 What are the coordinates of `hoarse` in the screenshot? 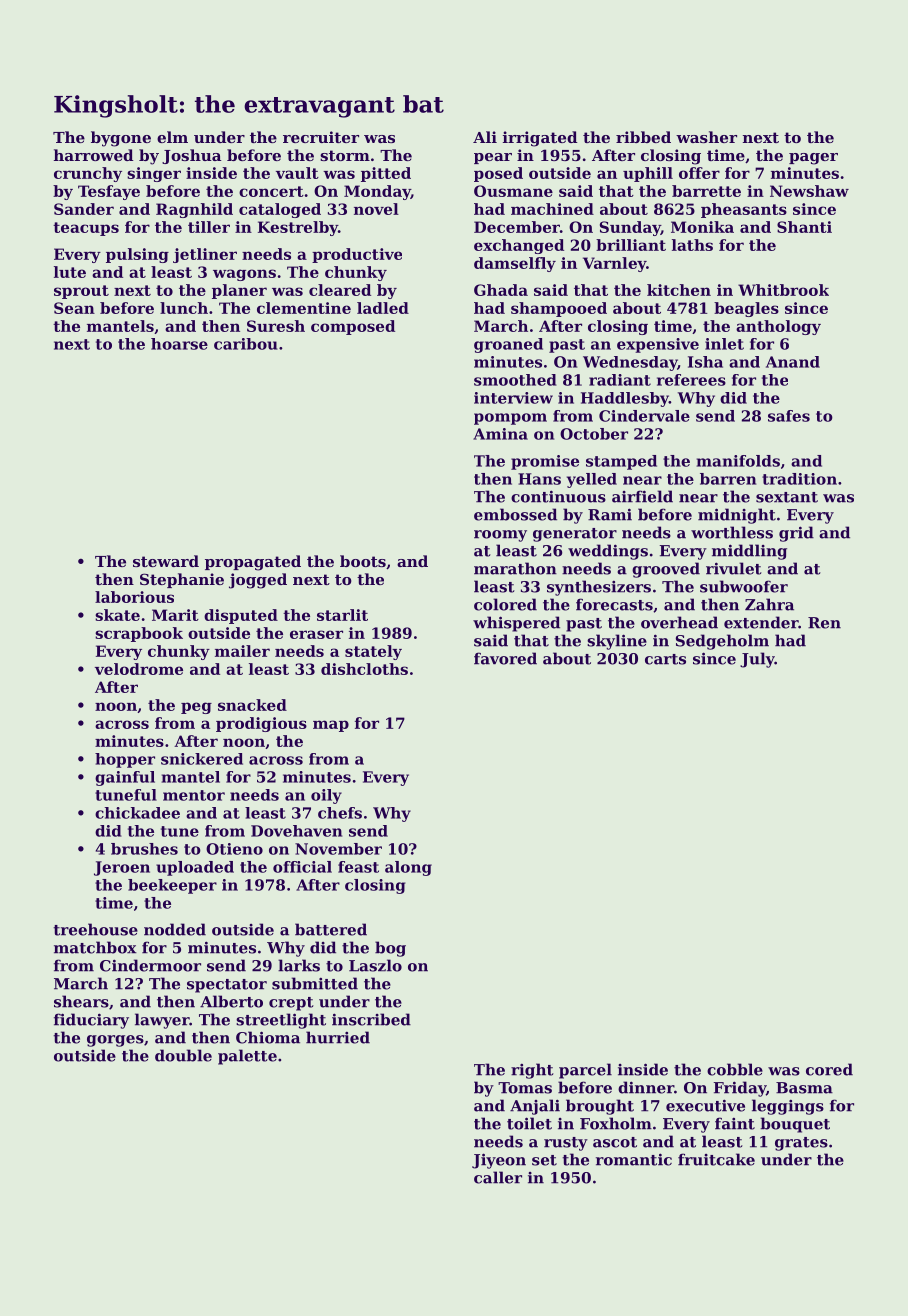 It's located at (179, 344).
